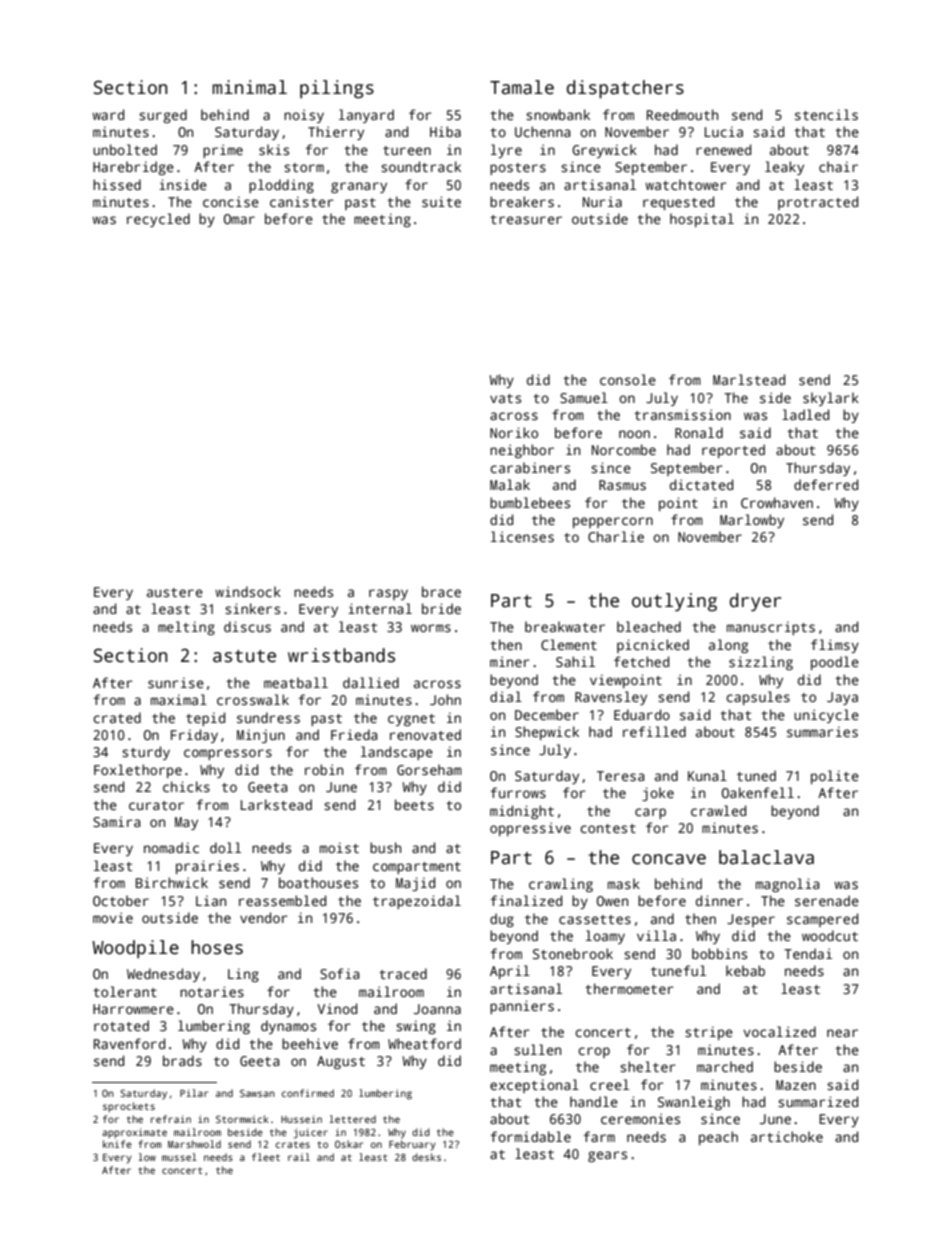 The width and height of the screenshot is (952, 1233). Describe the element at coordinates (653, 646) in the screenshot. I see `picnicked` at that location.
